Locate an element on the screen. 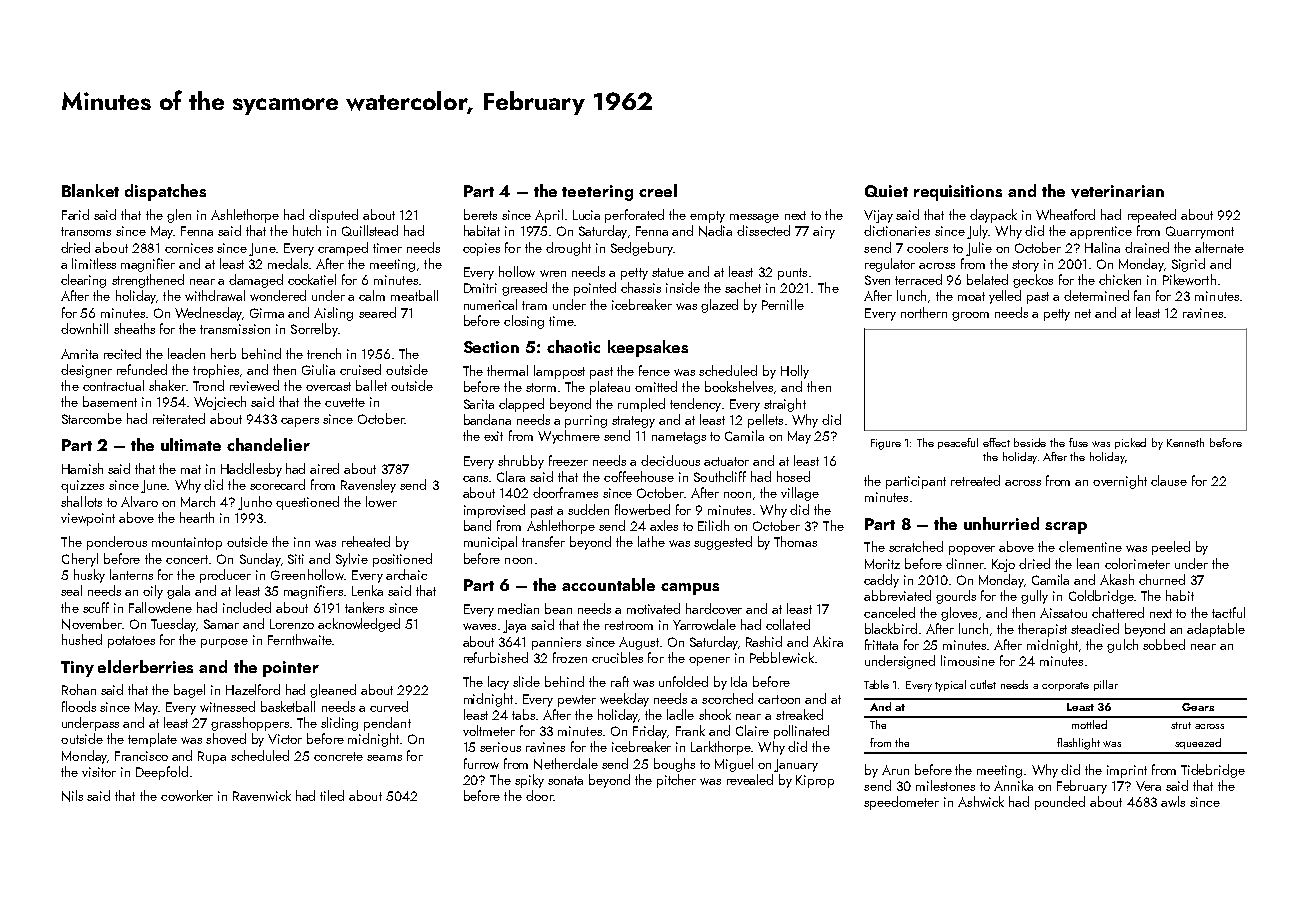 The height and width of the screenshot is (924, 1308). inside is located at coordinates (683, 287).
